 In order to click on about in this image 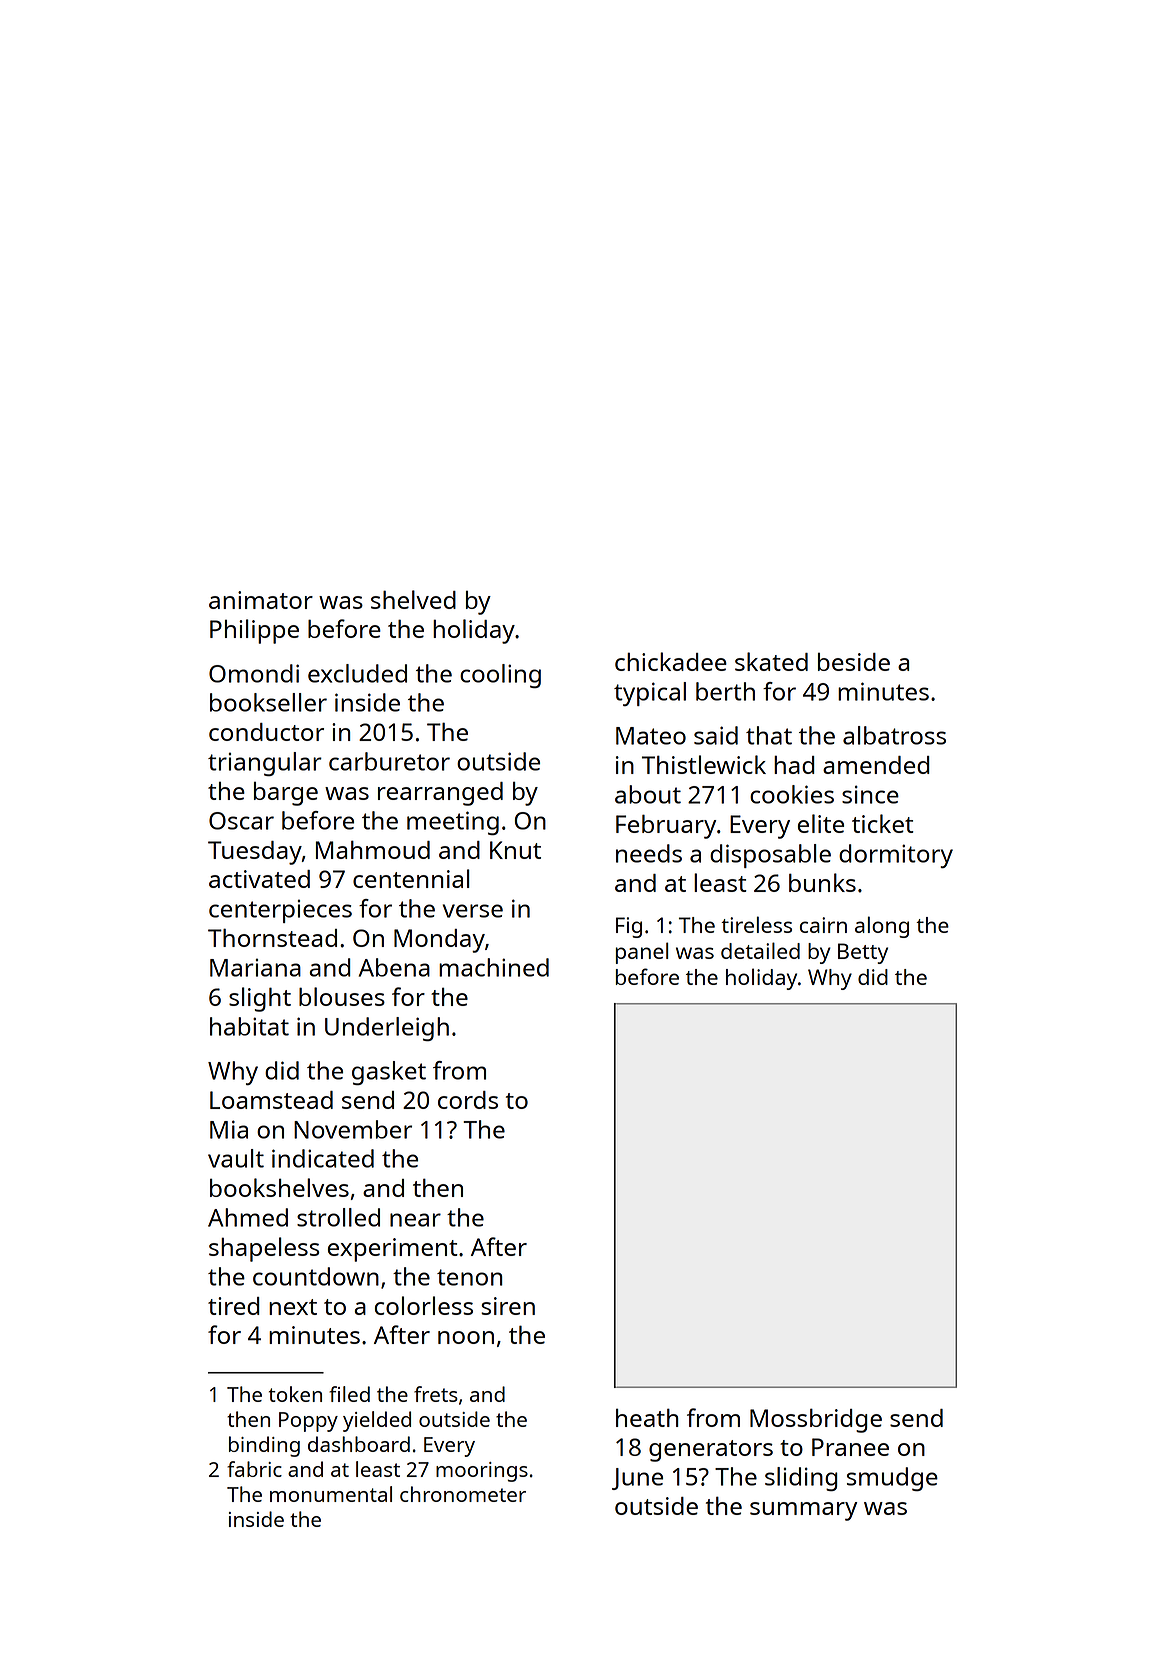, I will do `click(648, 794)`.
